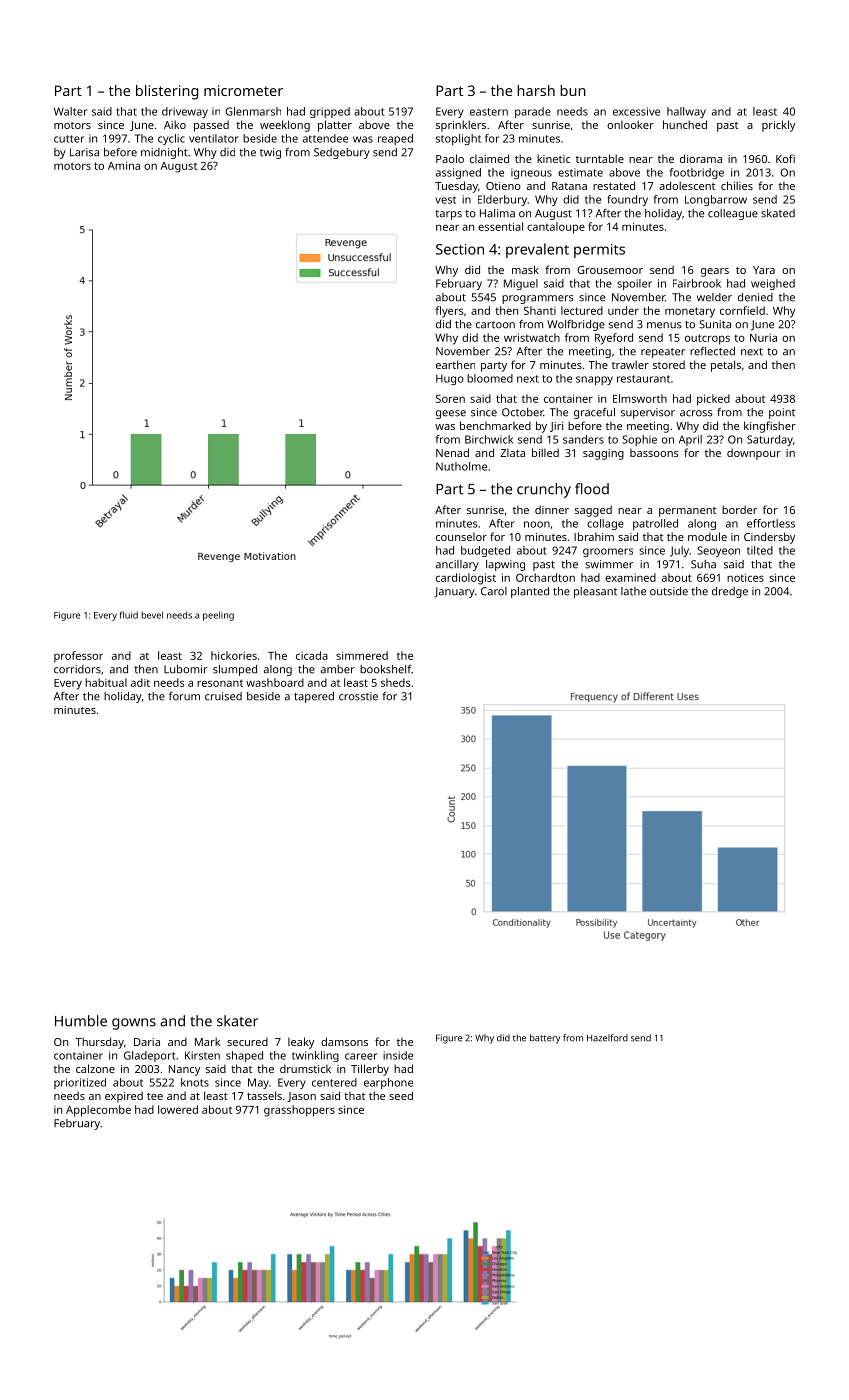 Image resolution: width=849 pixels, height=1400 pixels. Describe the element at coordinates (648, 413) in the screenshot. I see `supervisor` at that location.
